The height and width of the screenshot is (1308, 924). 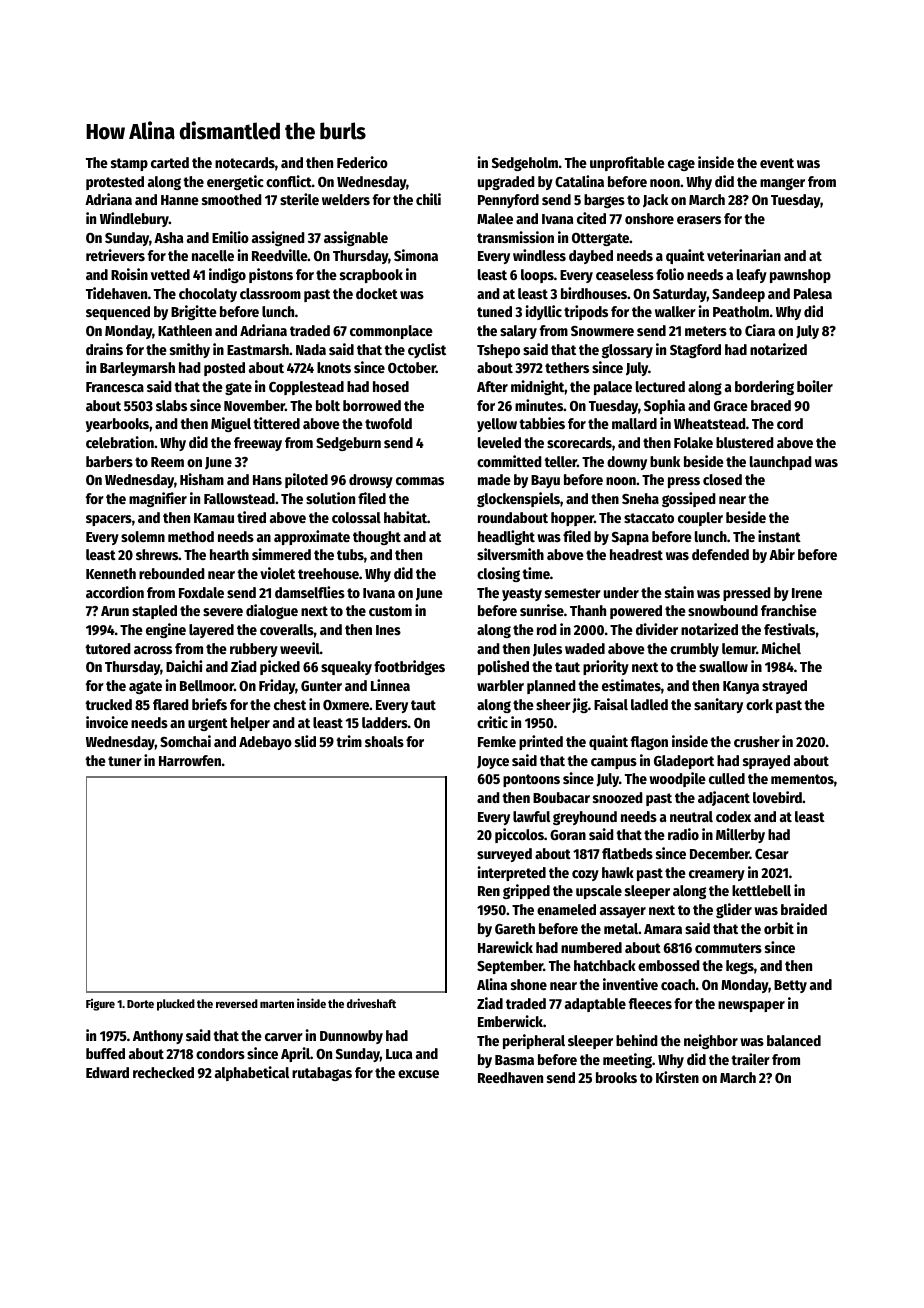 What do you see at coordinates (176, 1005) in the screenshot?
I see `plucked` at bounding box center [176, 1005].
